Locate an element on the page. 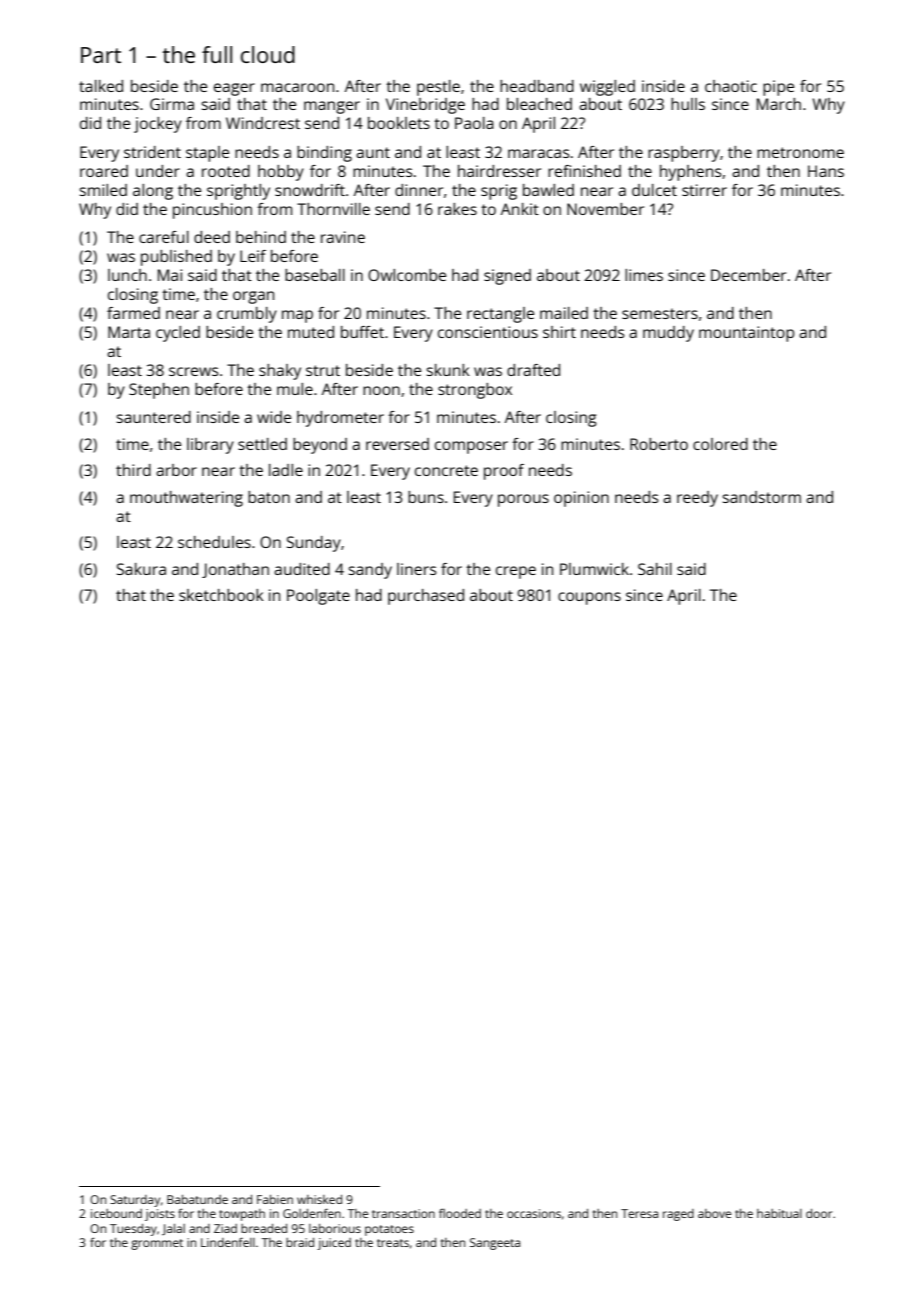 The width and height of the document is (924, 1308). Lindenfell is located at coordinates (228, 1242).
